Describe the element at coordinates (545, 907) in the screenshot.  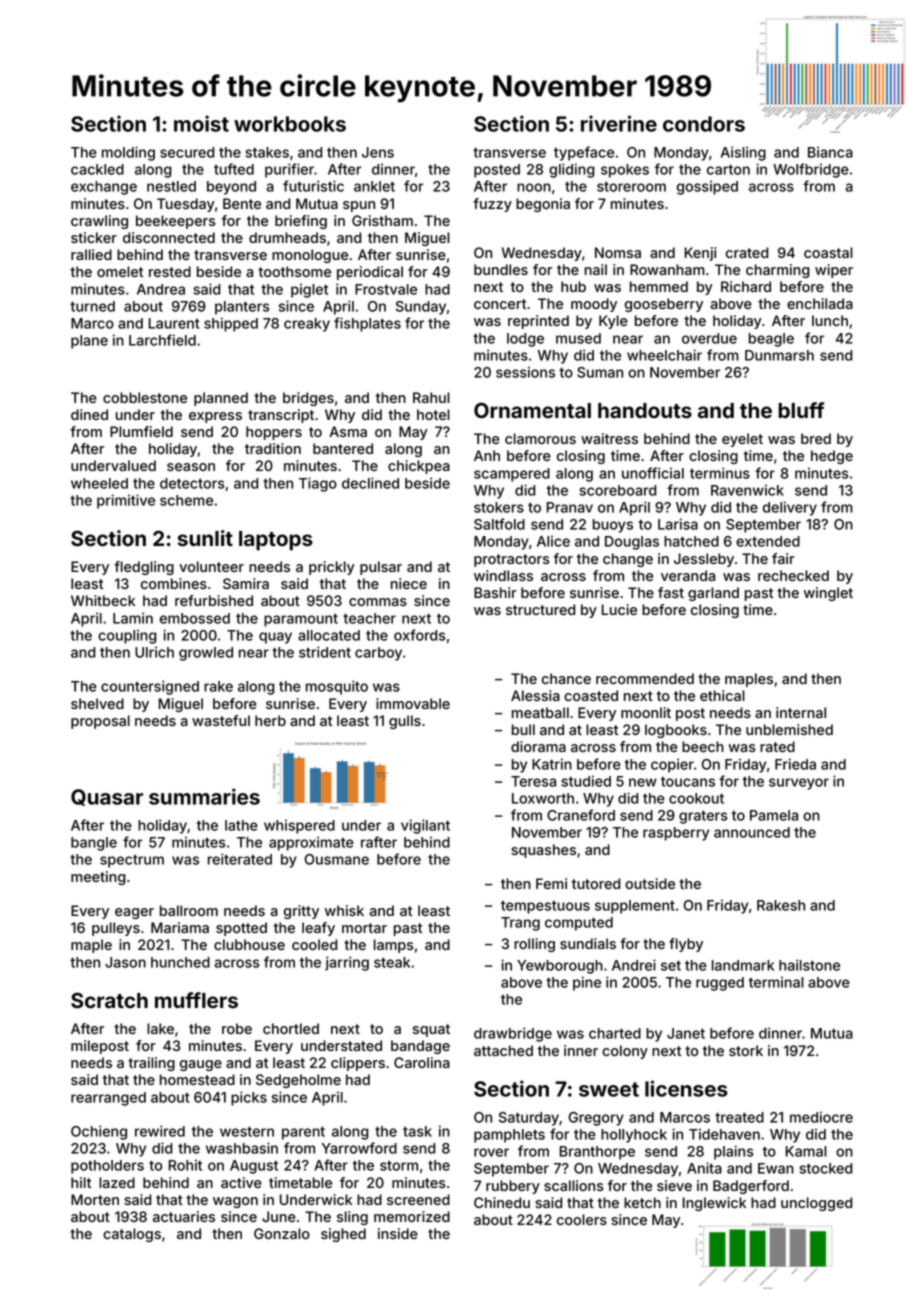
I see `tempestuous` at that location.
